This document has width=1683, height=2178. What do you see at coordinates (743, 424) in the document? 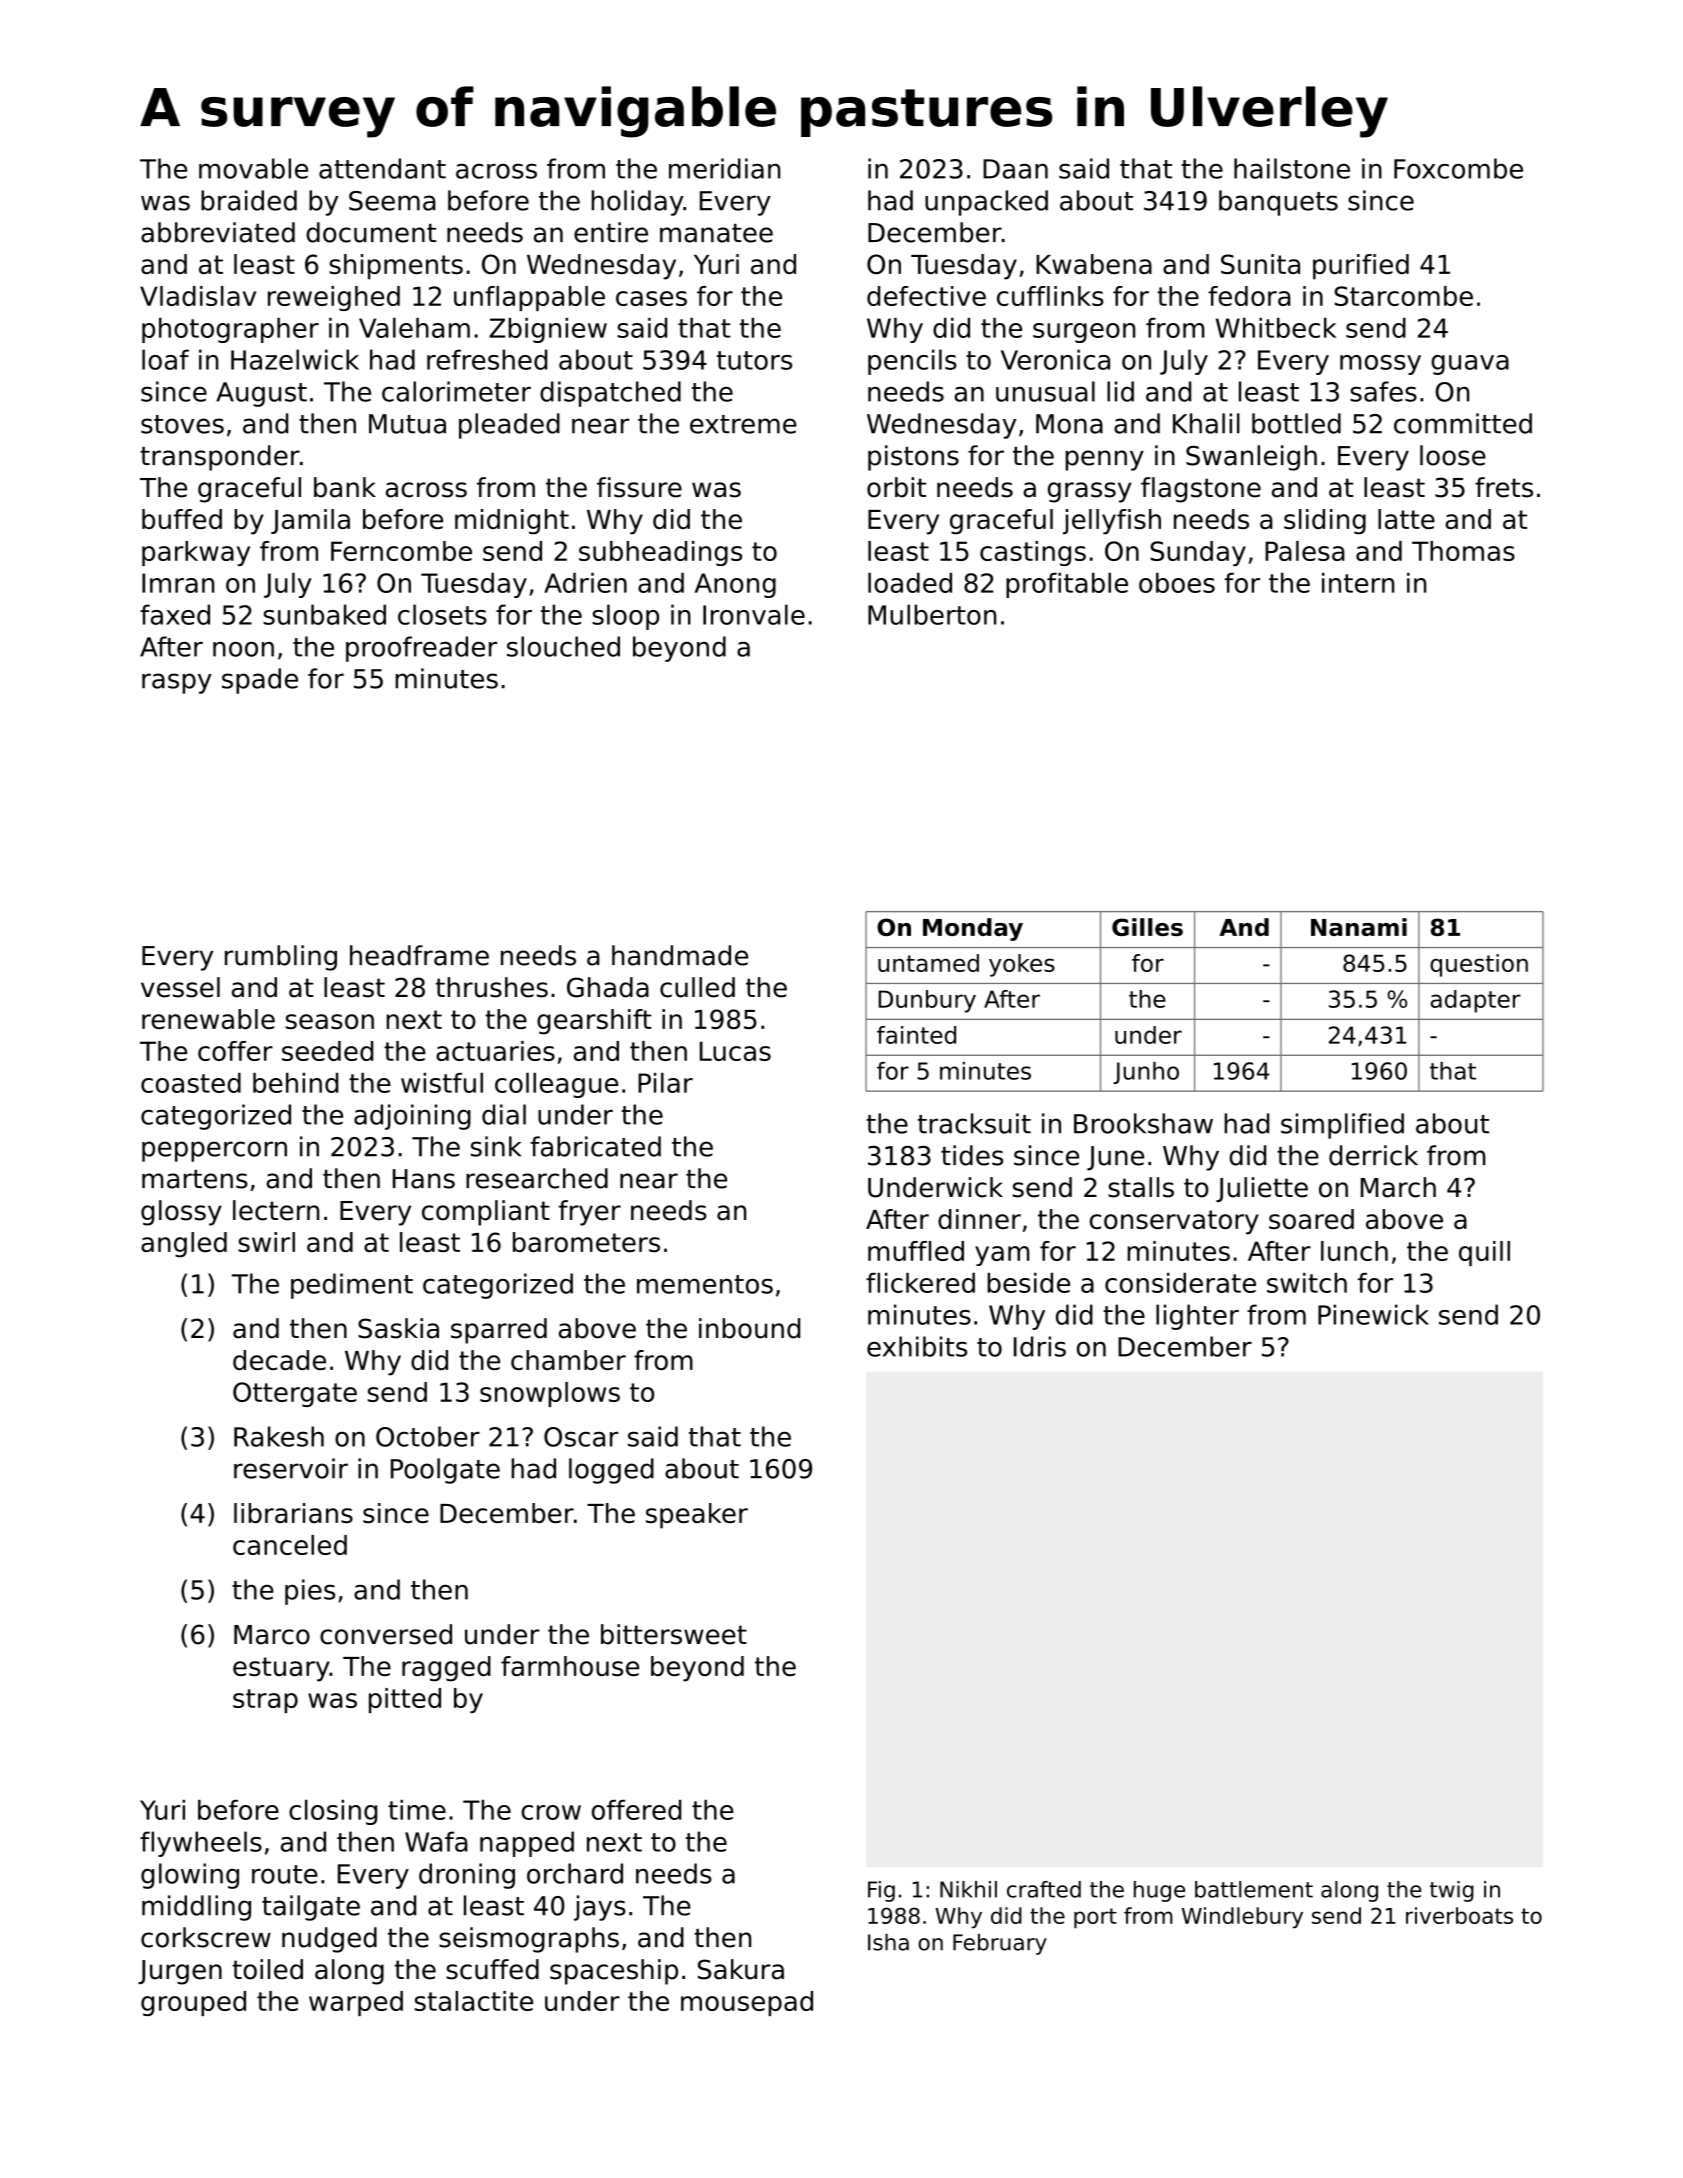
I see `extreme` at bounding box center [743, 424].
